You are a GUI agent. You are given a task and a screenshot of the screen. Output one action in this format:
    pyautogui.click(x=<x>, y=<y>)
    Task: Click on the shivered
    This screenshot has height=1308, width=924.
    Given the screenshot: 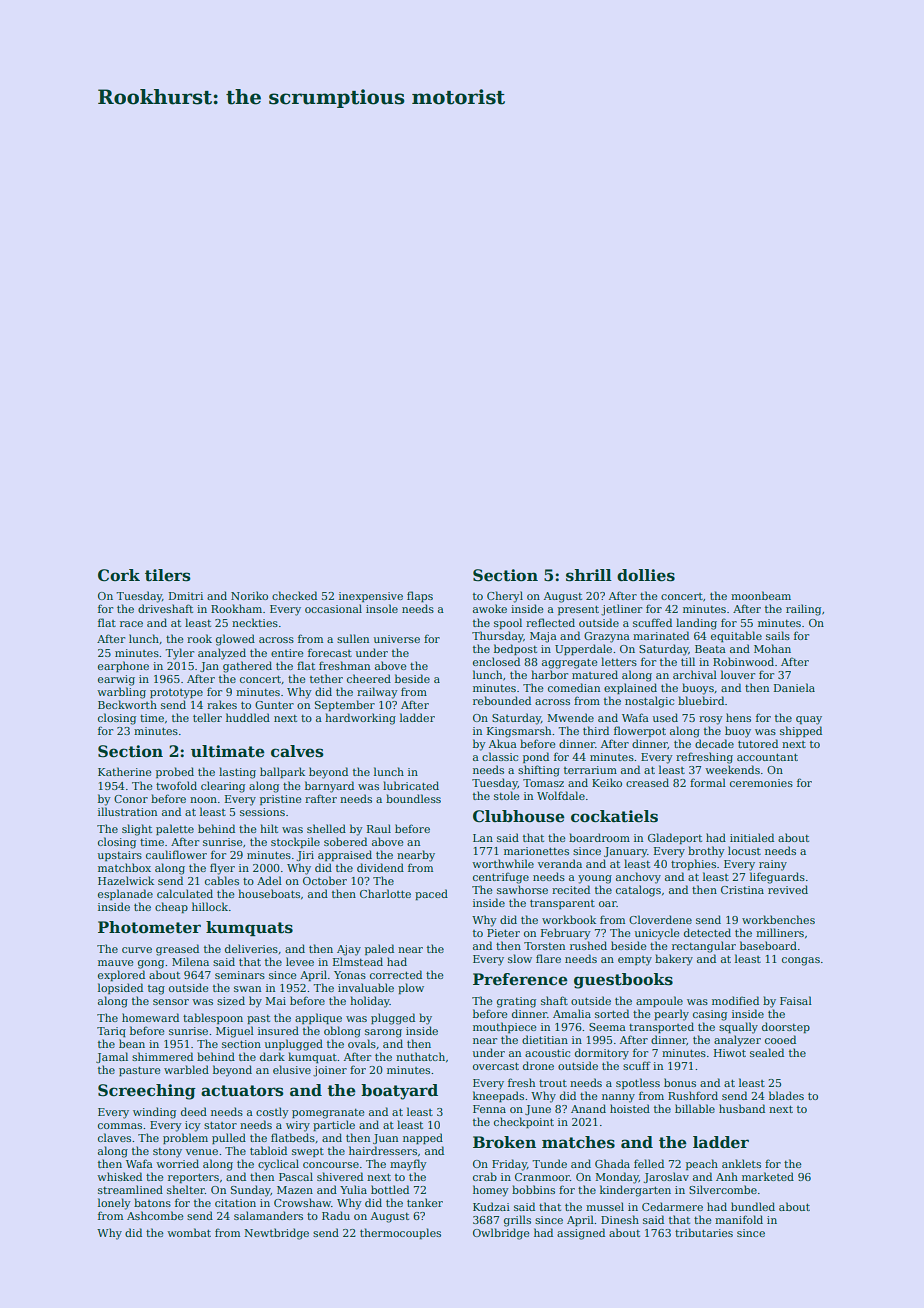 What is the action you would take?
    pyautogui.click(x=340, y=1176)
